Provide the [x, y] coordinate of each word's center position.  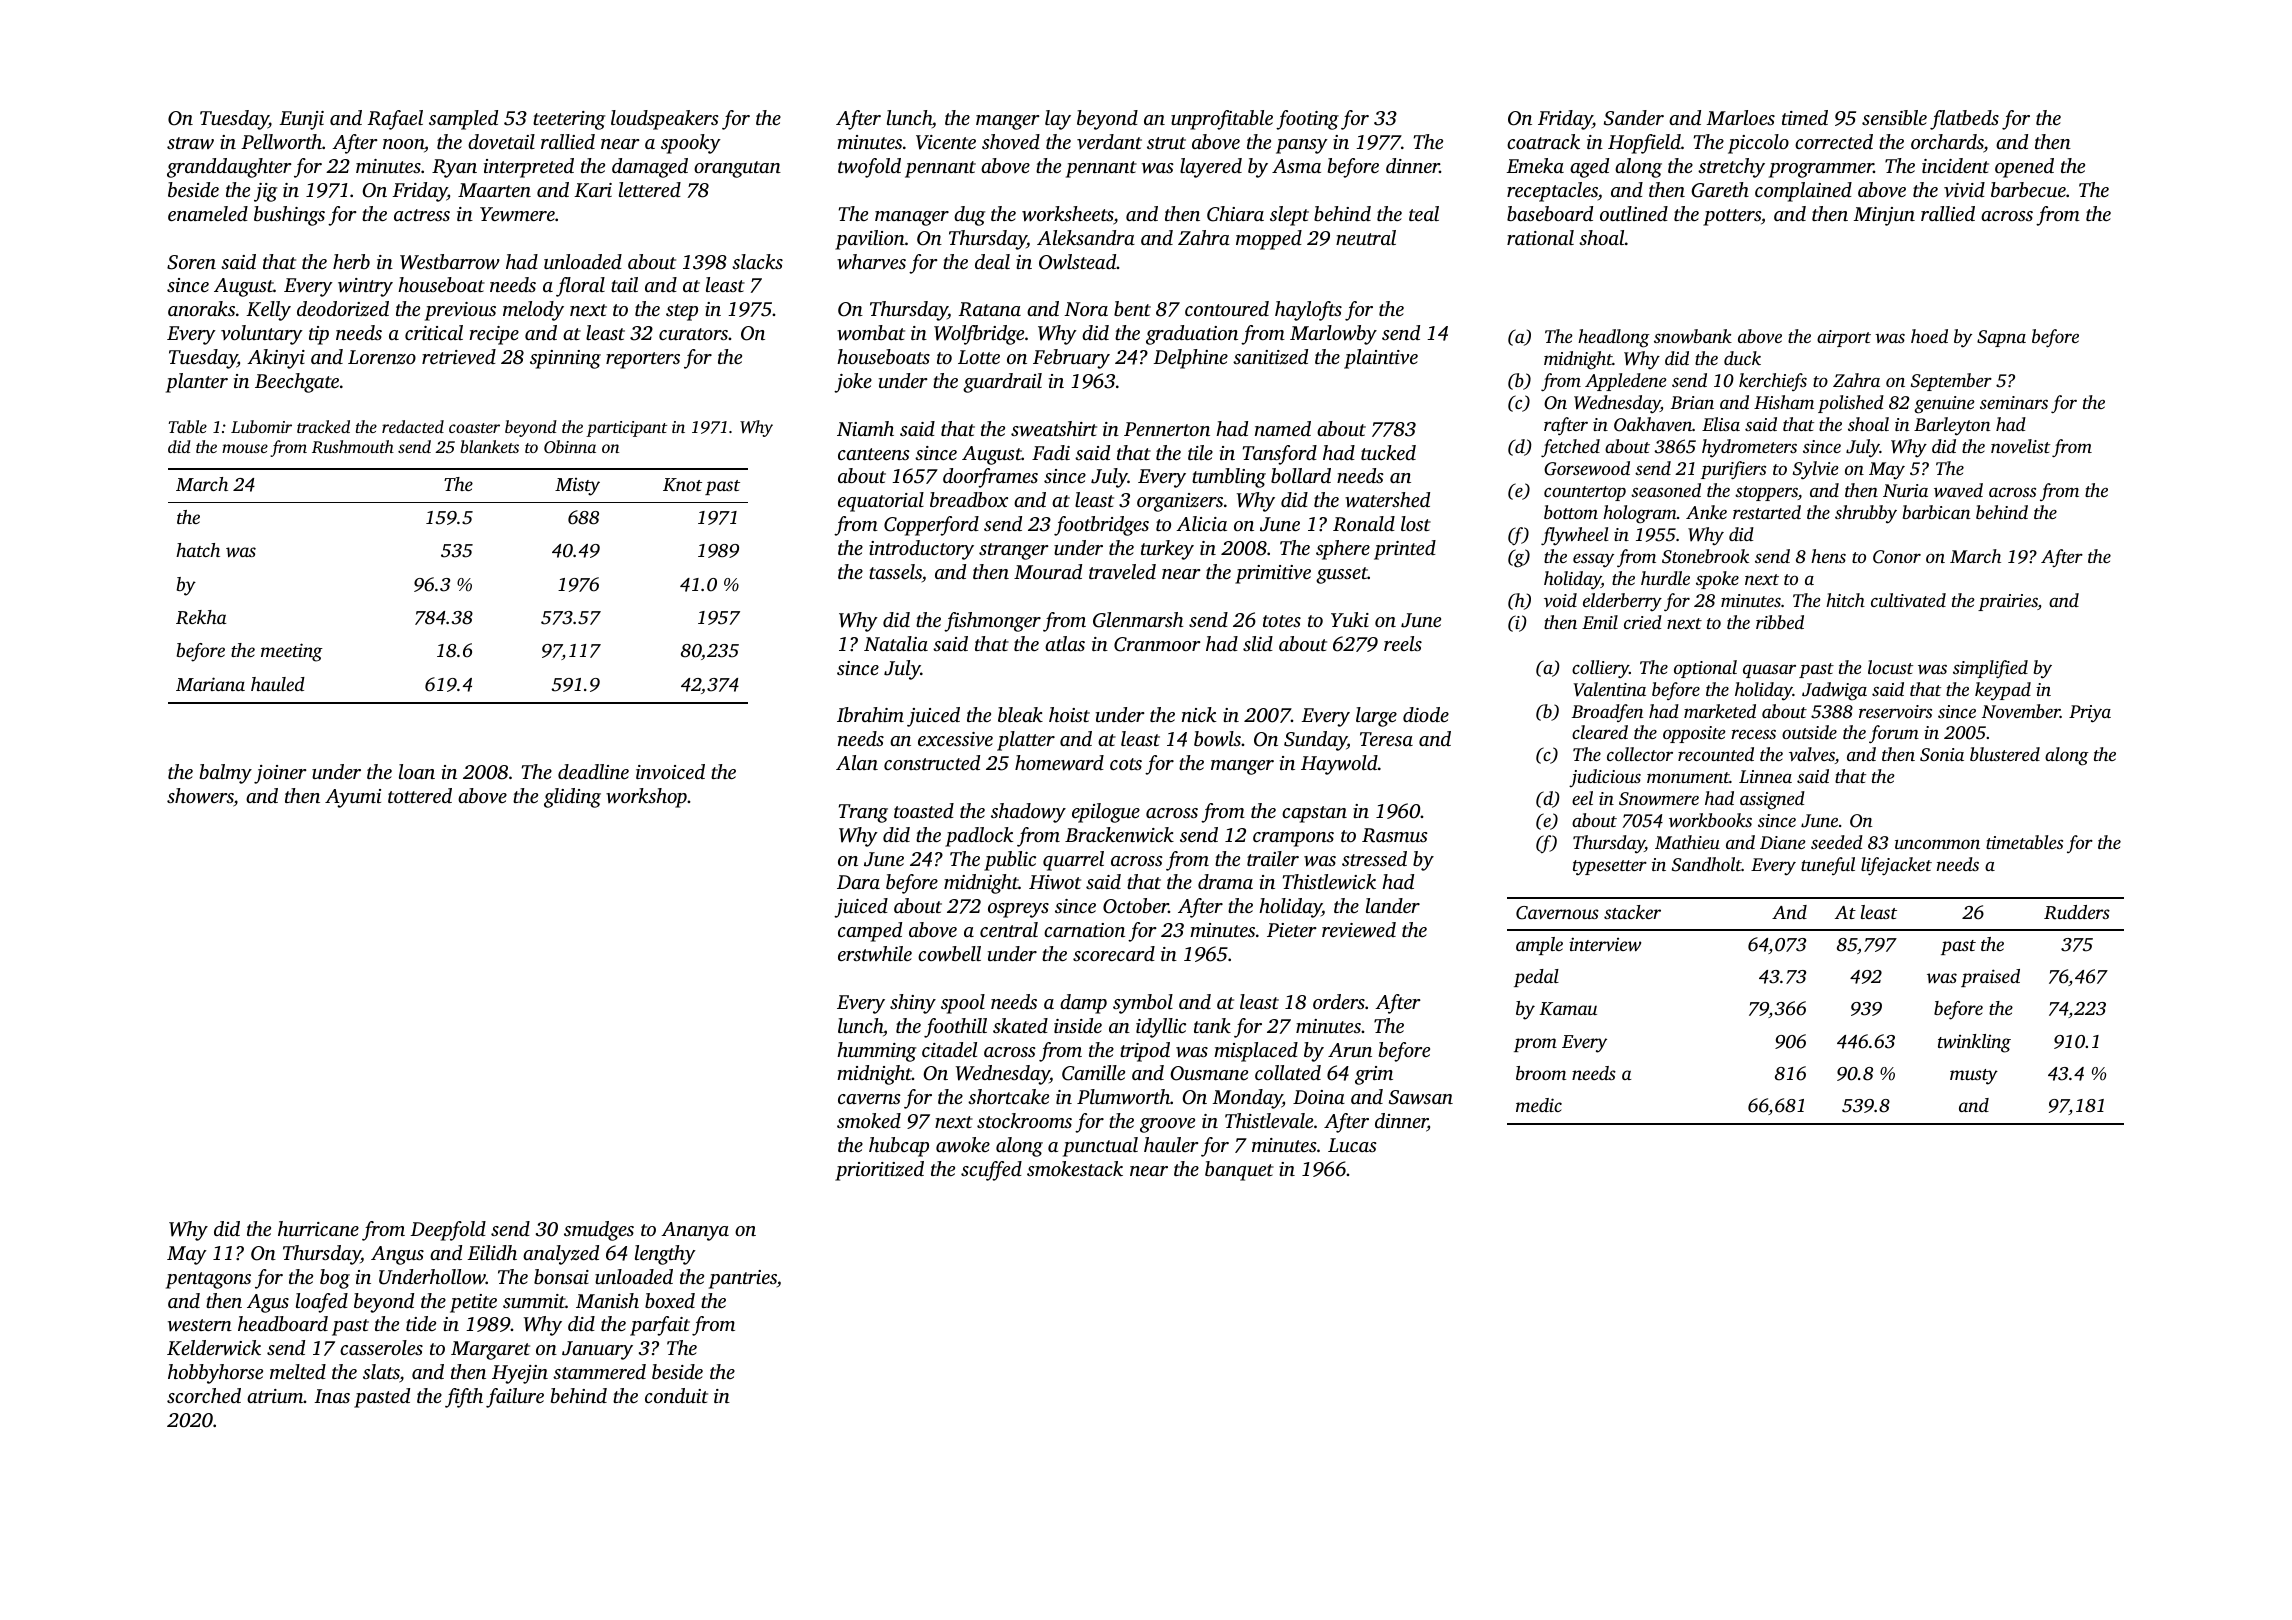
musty [1974, 1077]
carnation [1084, 930]
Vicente [946, 142]
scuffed [991, 1171]
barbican [1936, 512]
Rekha [201, 617]
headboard [283, 1323]
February [1071, 359]
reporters [643, 360]
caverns [869, 1099]
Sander [1634, 118]
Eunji [301, 120]
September [1951, 382]
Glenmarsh [1138, 620]
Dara [858, 882]
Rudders [2077, 912]
